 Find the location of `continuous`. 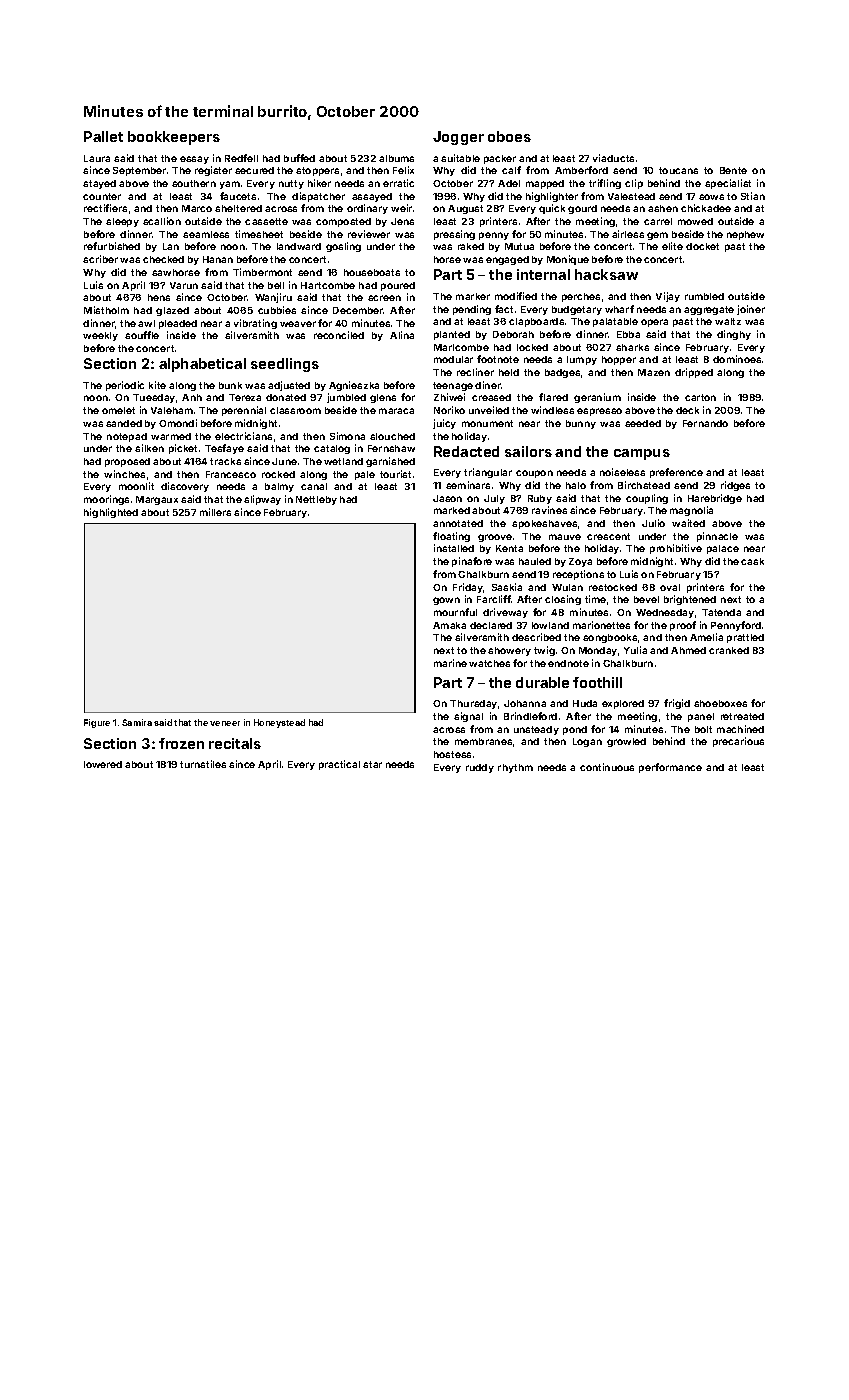

continuous is located at coordinates (607, 767).
